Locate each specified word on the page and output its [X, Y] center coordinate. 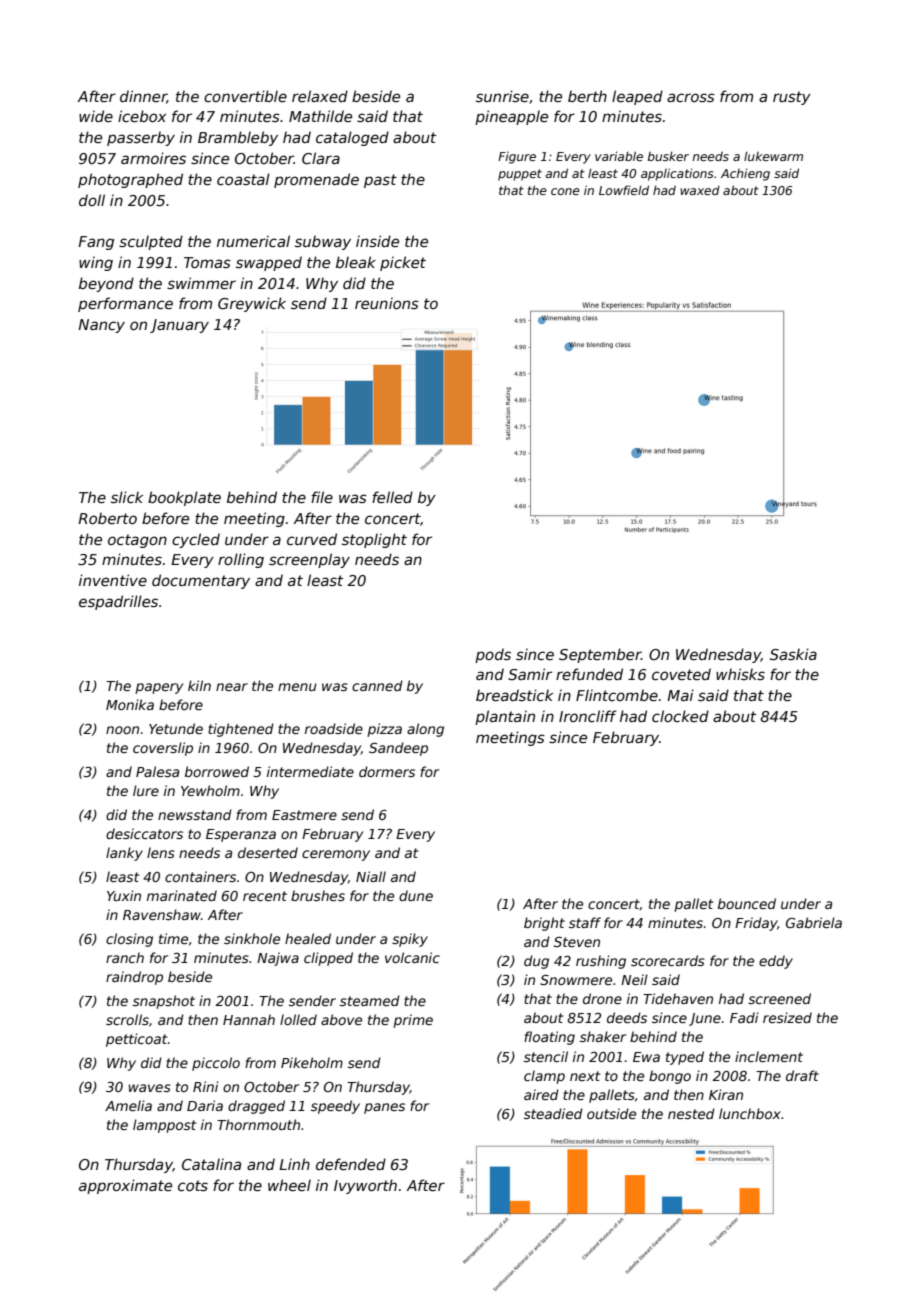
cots [193, 1185]
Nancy [101, 326]
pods [493, 655]
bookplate [184, 498]
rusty [792, 98]
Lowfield [624, 190]
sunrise [502, 96]
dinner [143, 97]
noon [122, 730]
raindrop [134, 978]
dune [416, 895]
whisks [740, 674]
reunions [387, 303]
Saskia [793, 654]
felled [392, 497]
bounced [747, 903]
